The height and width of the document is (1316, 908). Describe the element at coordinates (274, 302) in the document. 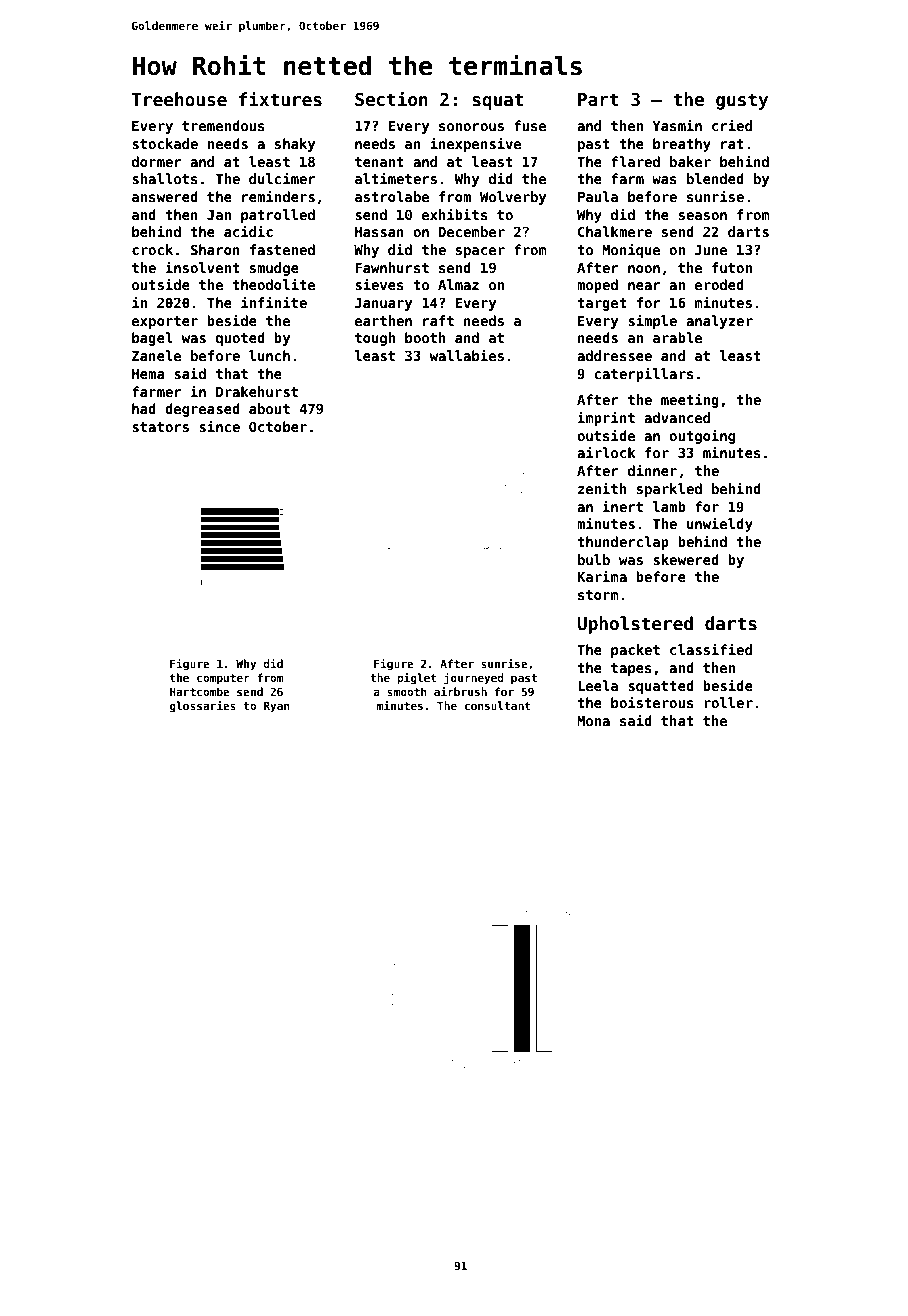

I see `infinite` at that location.
